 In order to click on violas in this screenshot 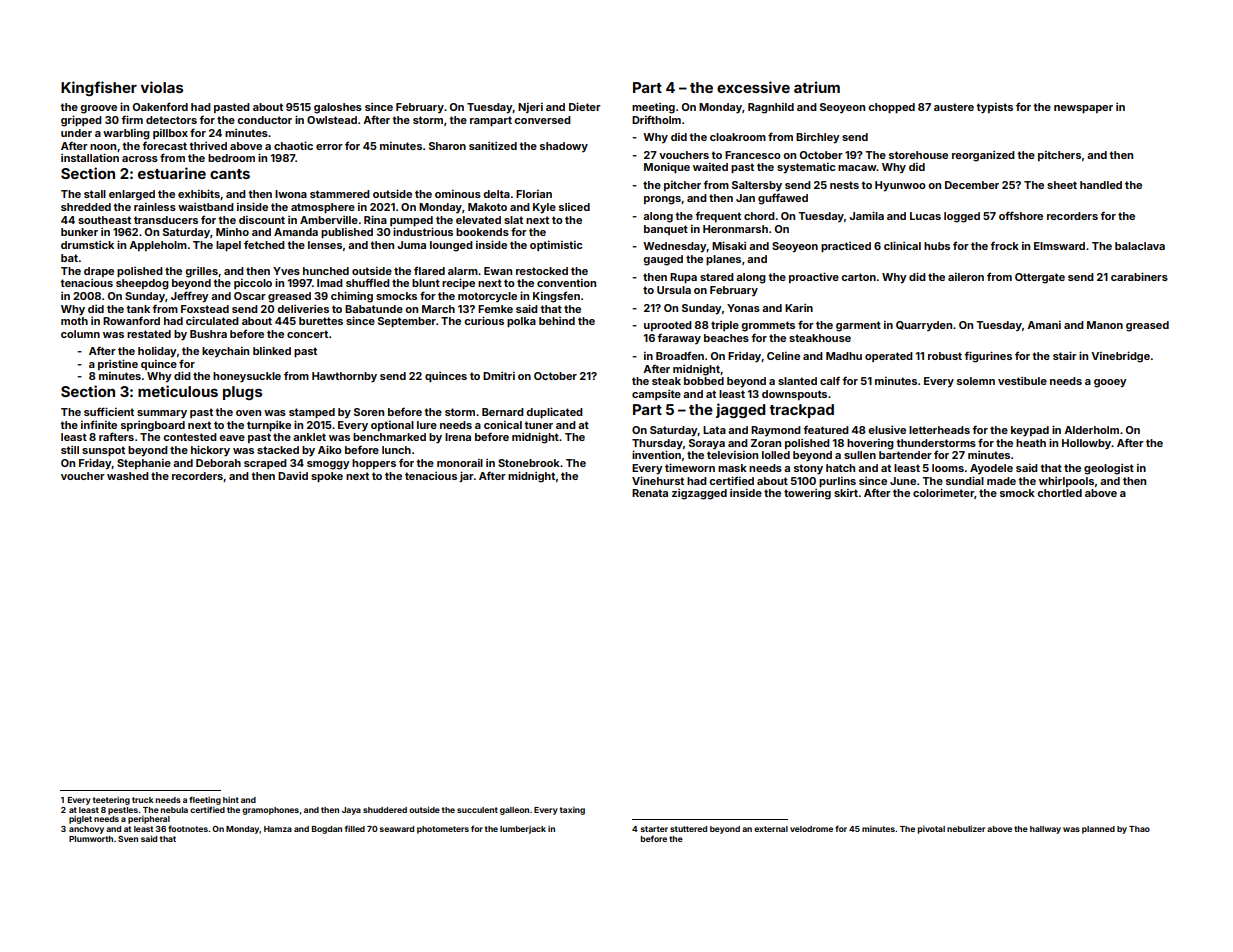, I will do `click(161, 87)`.
